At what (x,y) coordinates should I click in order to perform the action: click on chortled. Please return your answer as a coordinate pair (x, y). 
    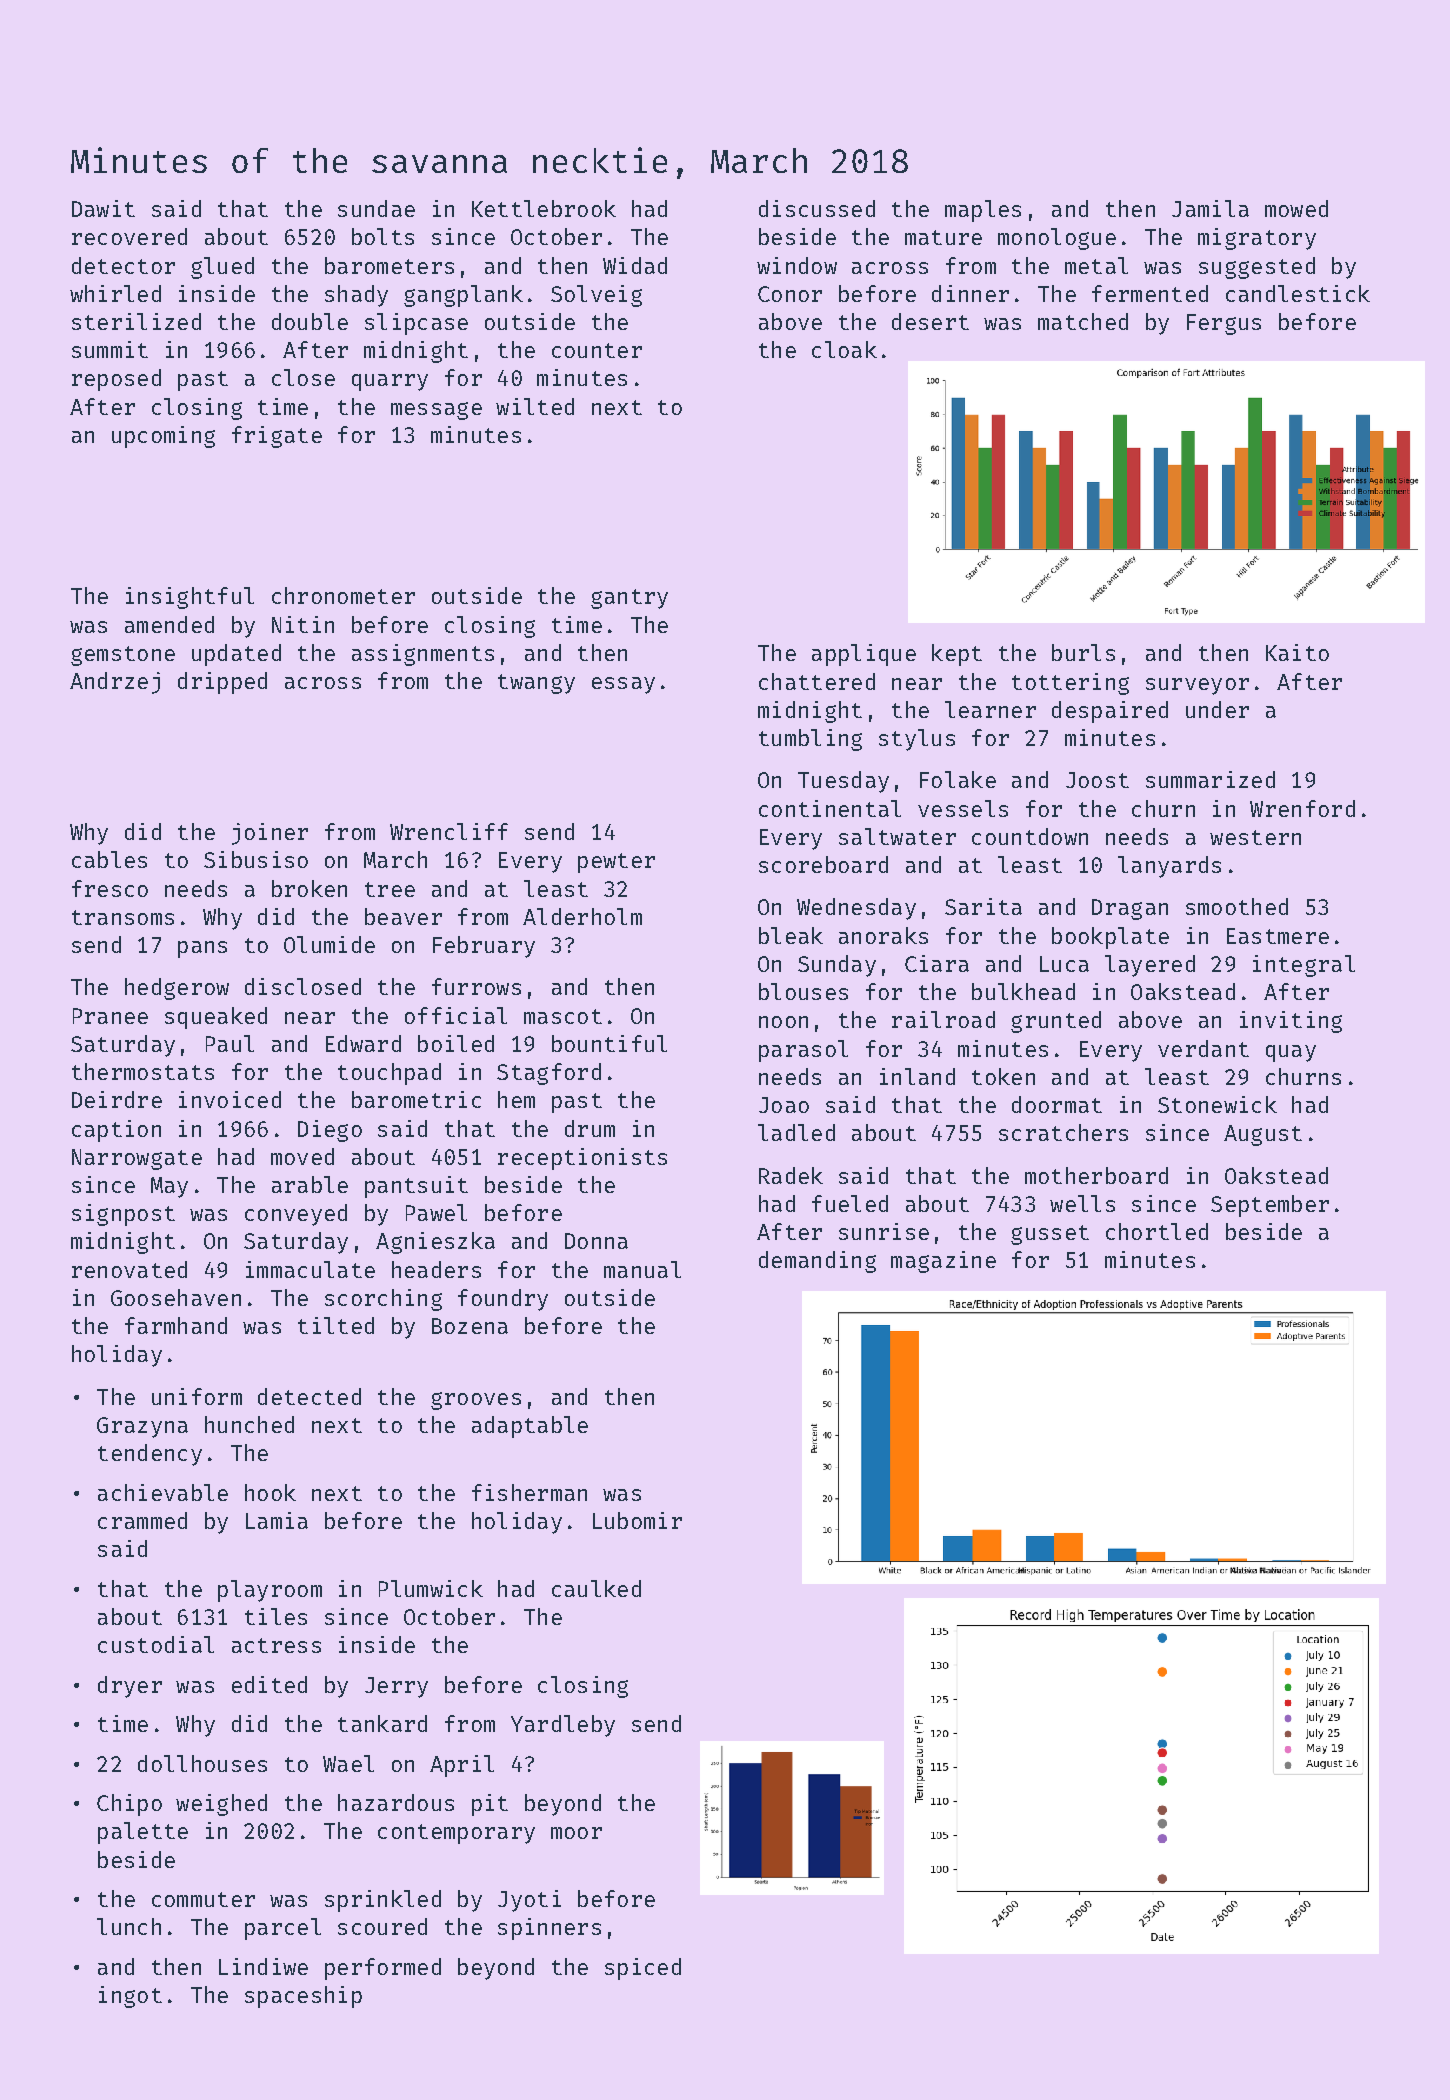
    Looking at the image, I should click on (1157, 1231).
